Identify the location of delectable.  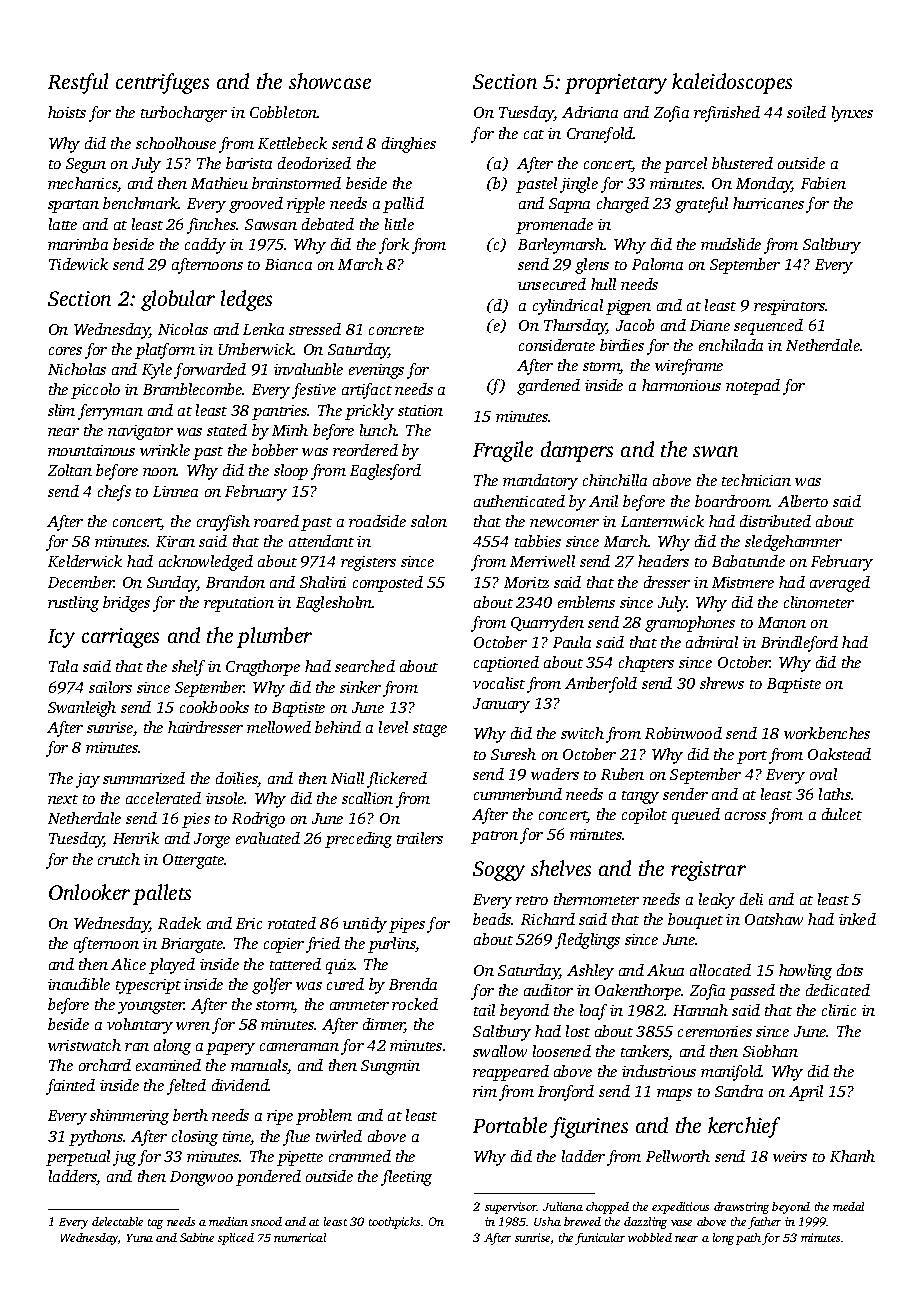
(117, 1221).
